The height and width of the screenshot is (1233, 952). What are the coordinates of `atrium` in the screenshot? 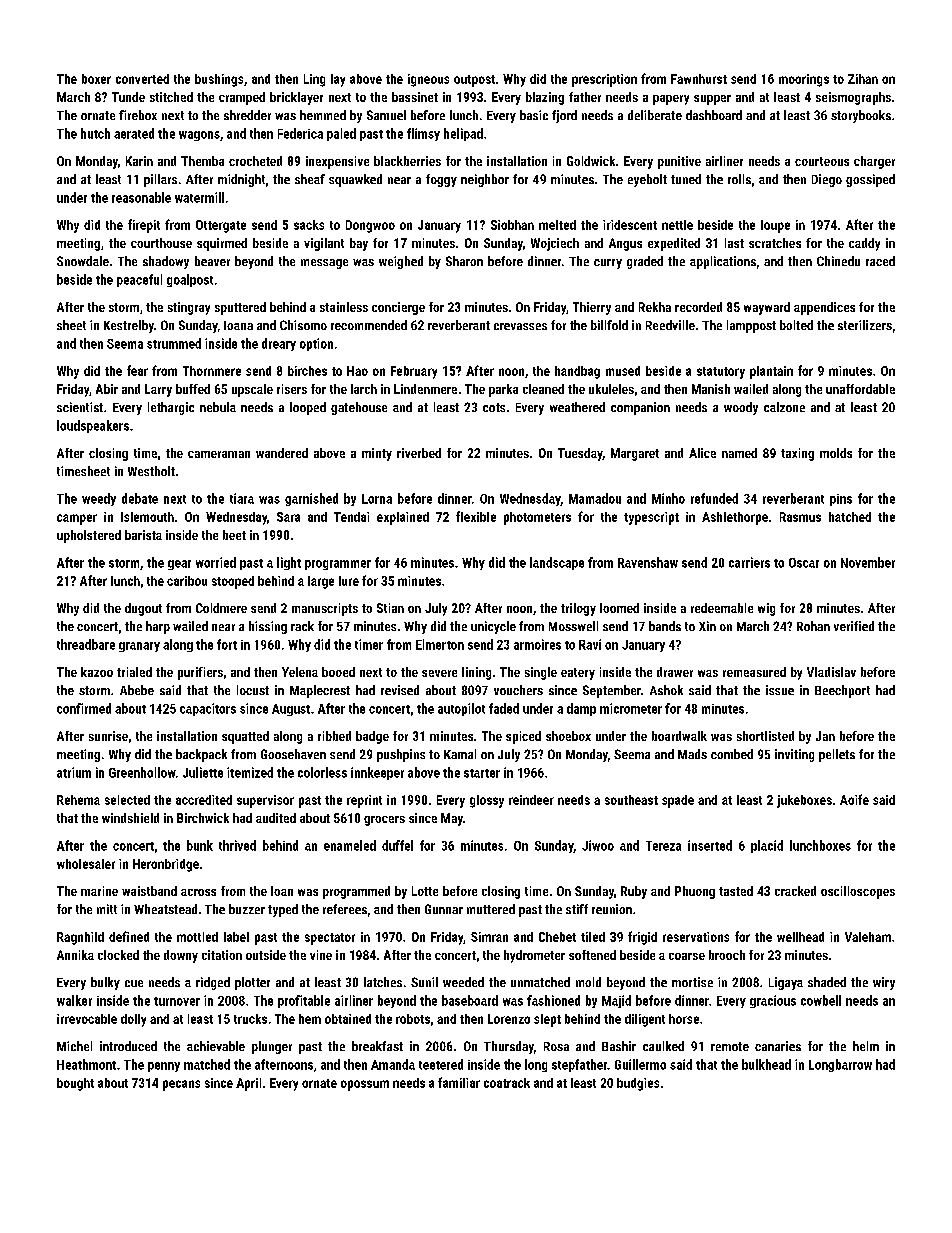 It's located at (74, 772).
